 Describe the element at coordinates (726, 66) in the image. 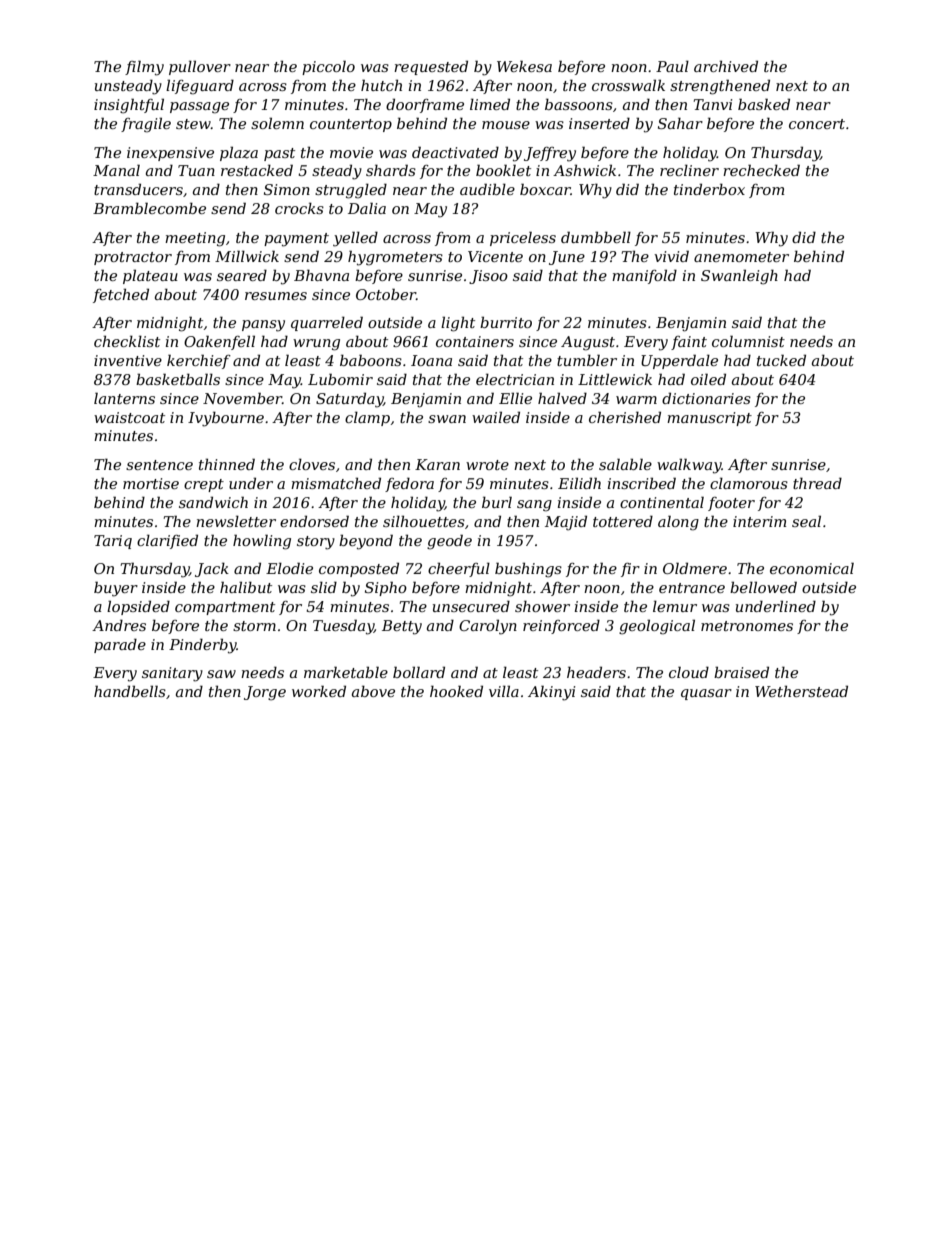

I see `archived` at that location.
